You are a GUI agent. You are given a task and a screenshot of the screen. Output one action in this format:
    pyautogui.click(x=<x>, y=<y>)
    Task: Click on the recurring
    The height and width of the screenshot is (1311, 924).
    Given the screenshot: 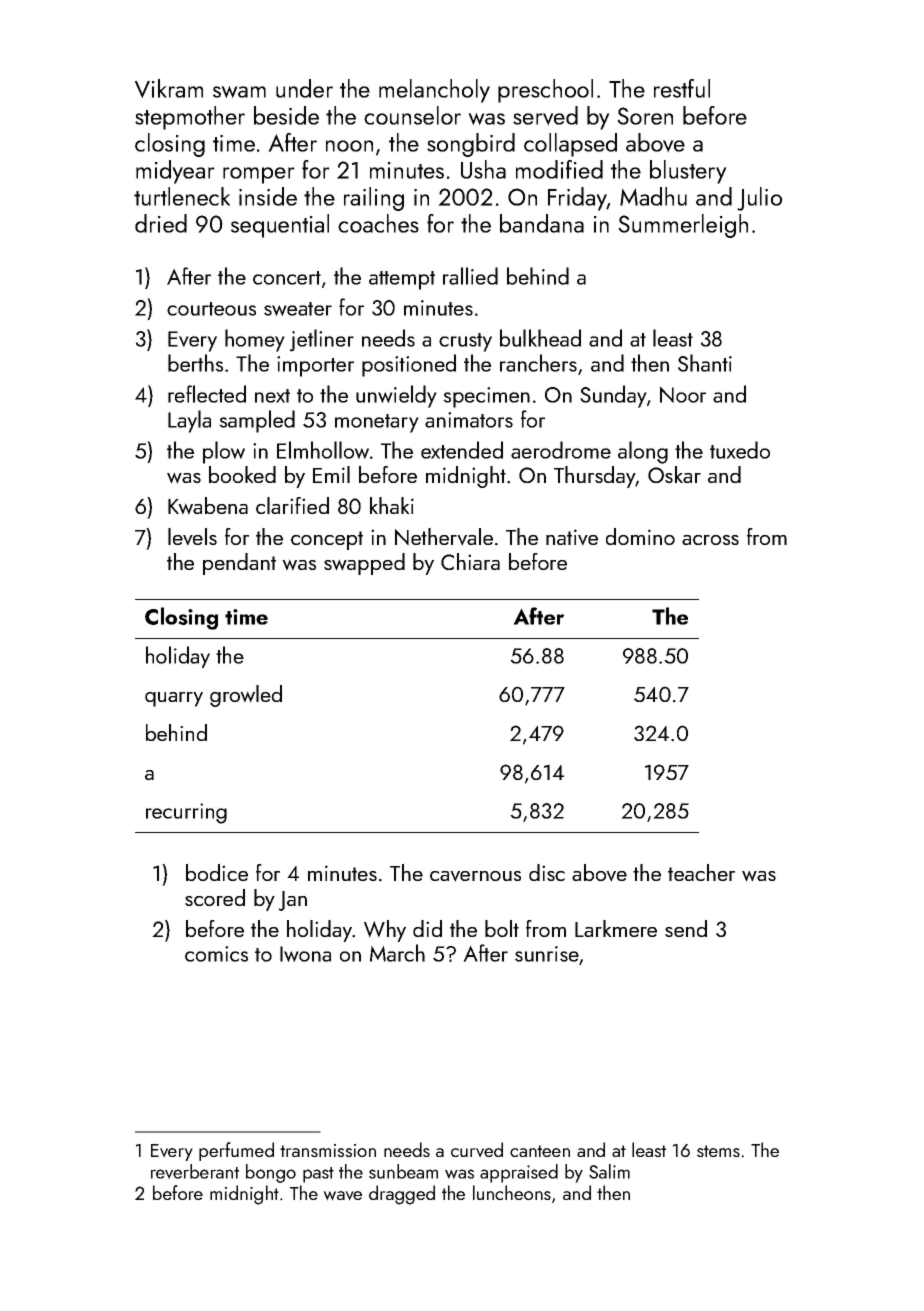 What is the action you would take?
    pyautogui.click(x=186, y=813)
